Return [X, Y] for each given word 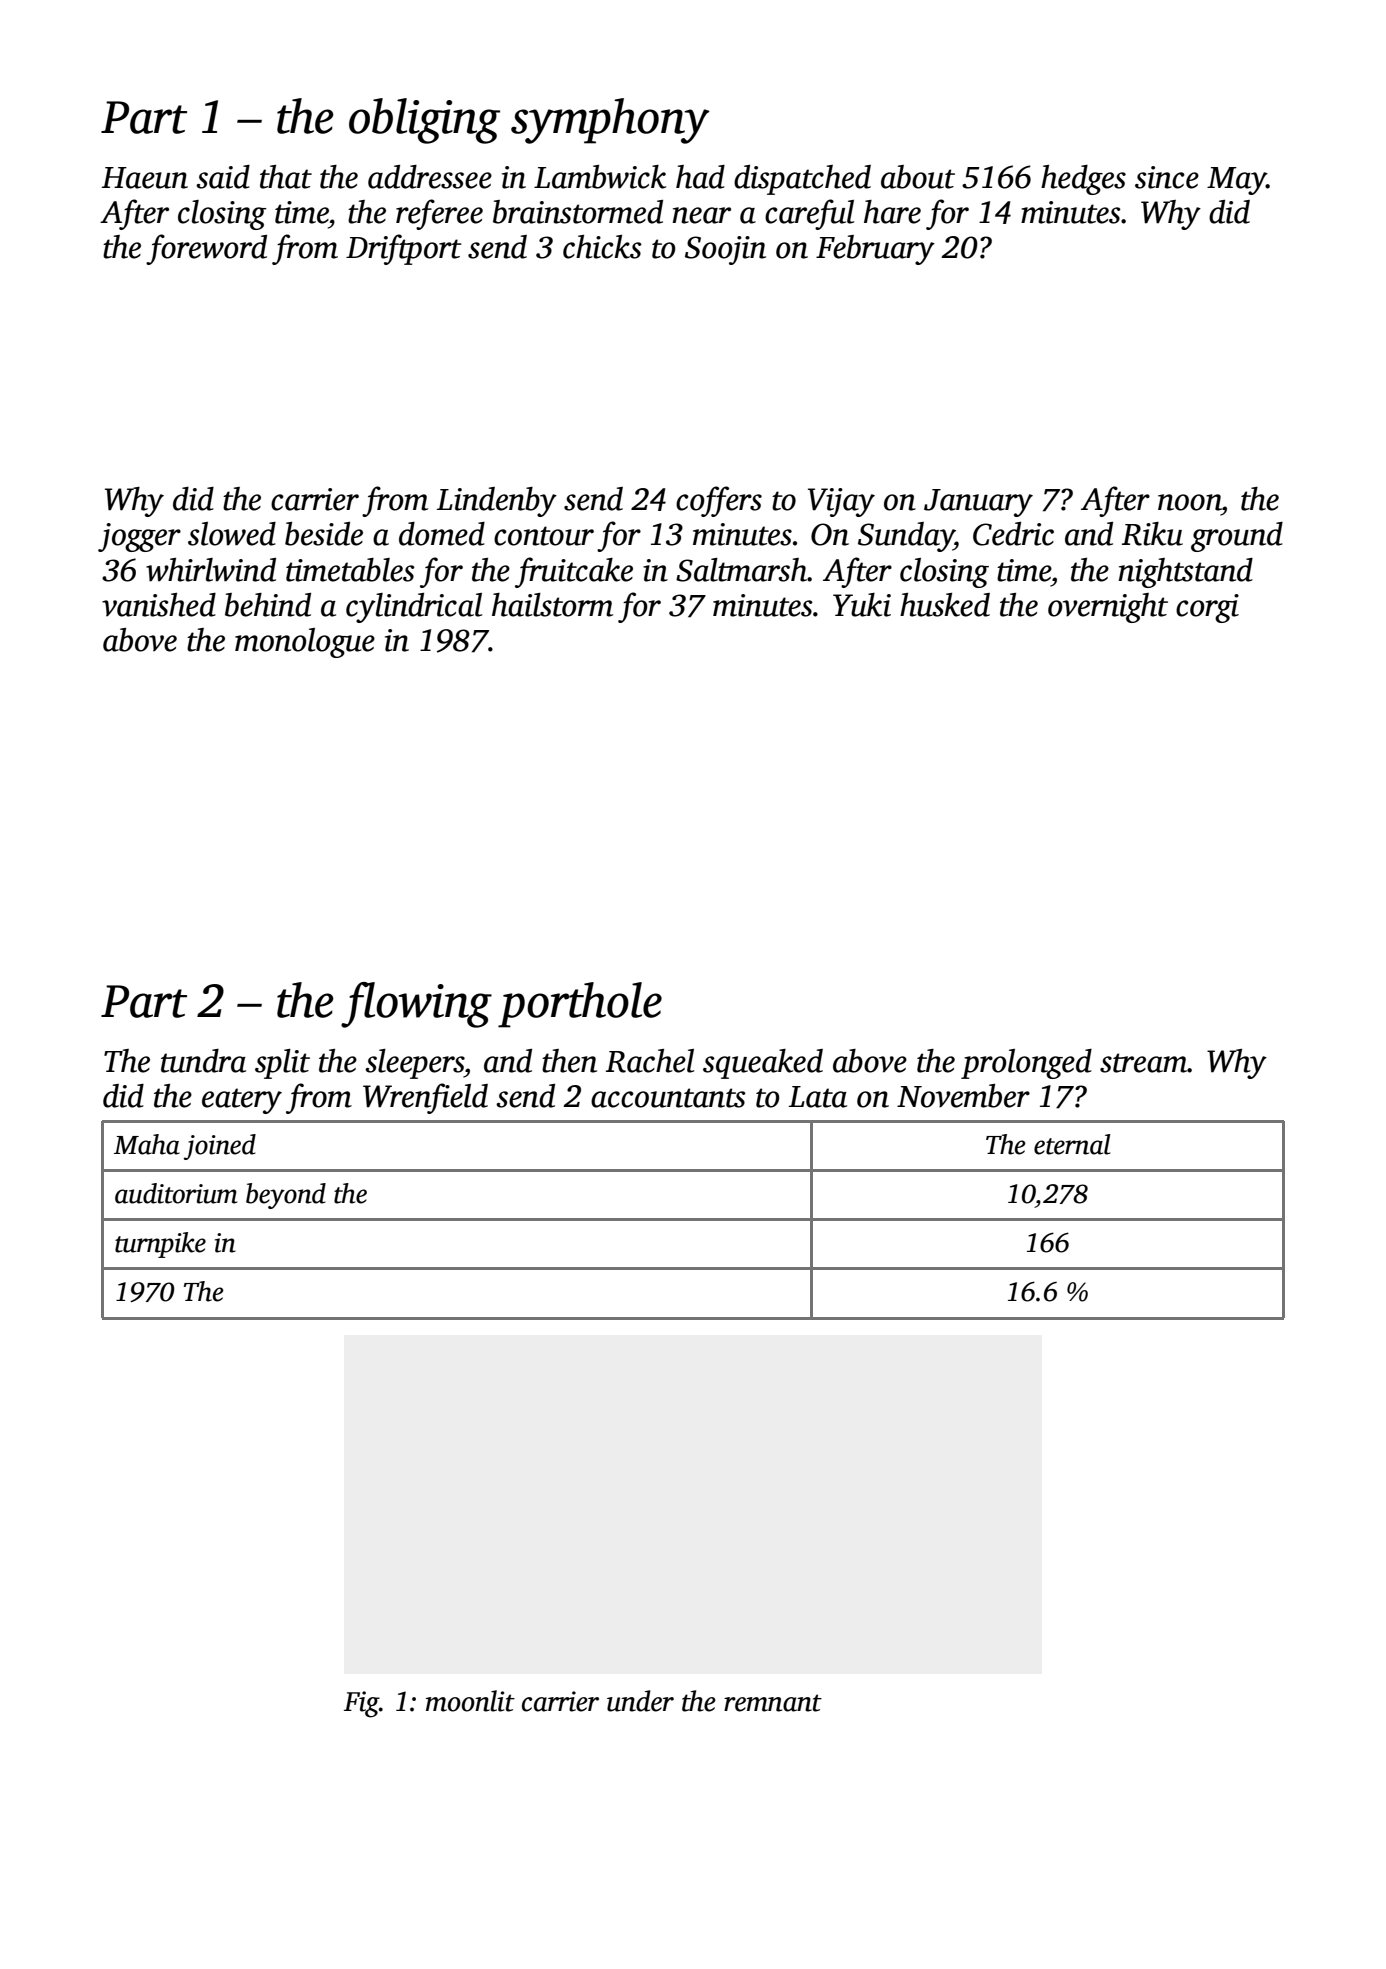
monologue [305, 643]
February [875, 250]
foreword [206, 249]
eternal [1072, 1144]
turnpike [160, 1245]
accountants [668, 1098]
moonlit [470, 1701]
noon [1189, 502]
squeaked [763, 1064]
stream [1144, 1063]
